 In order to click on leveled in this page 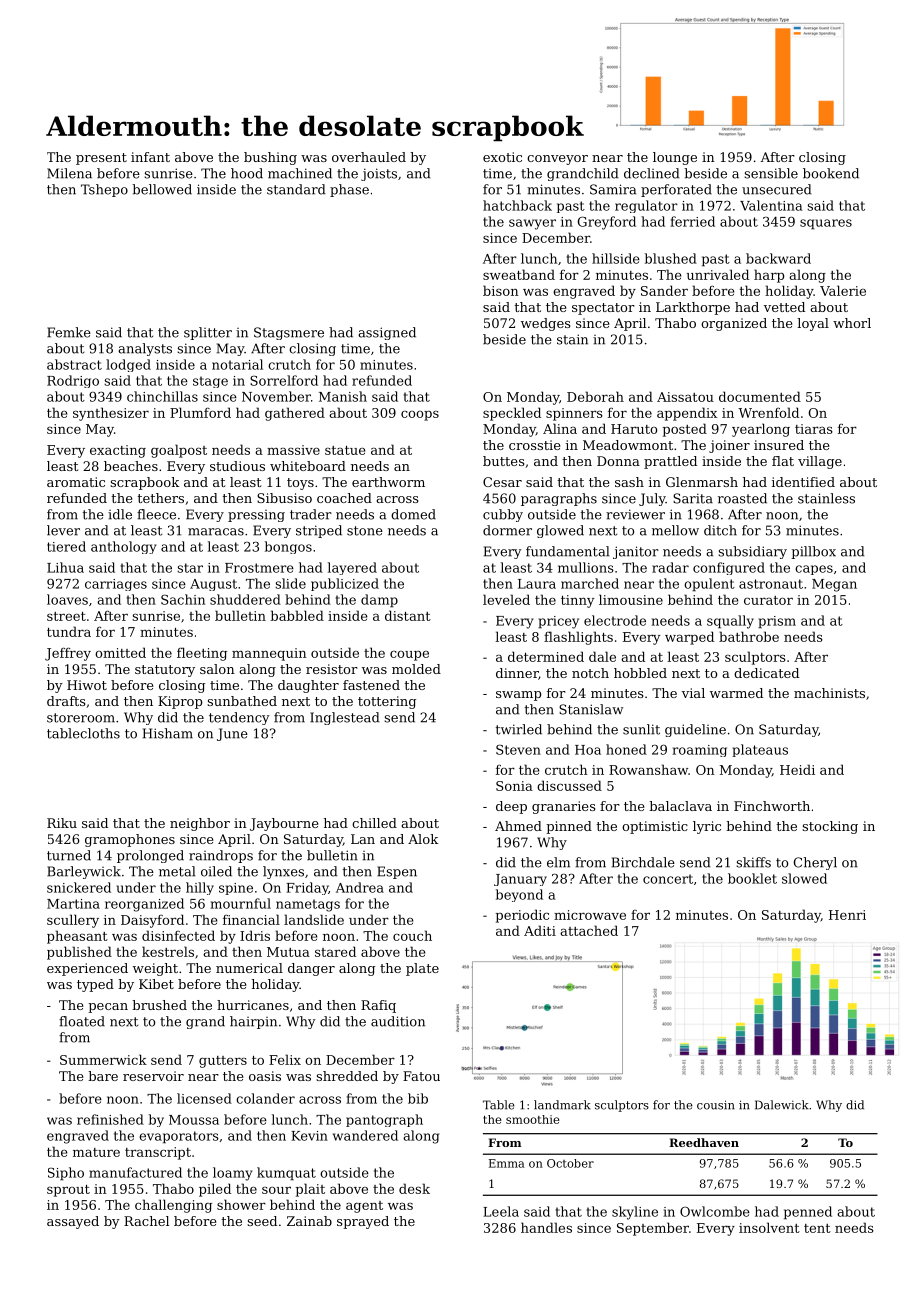, I will do `click(506, 599)`.
